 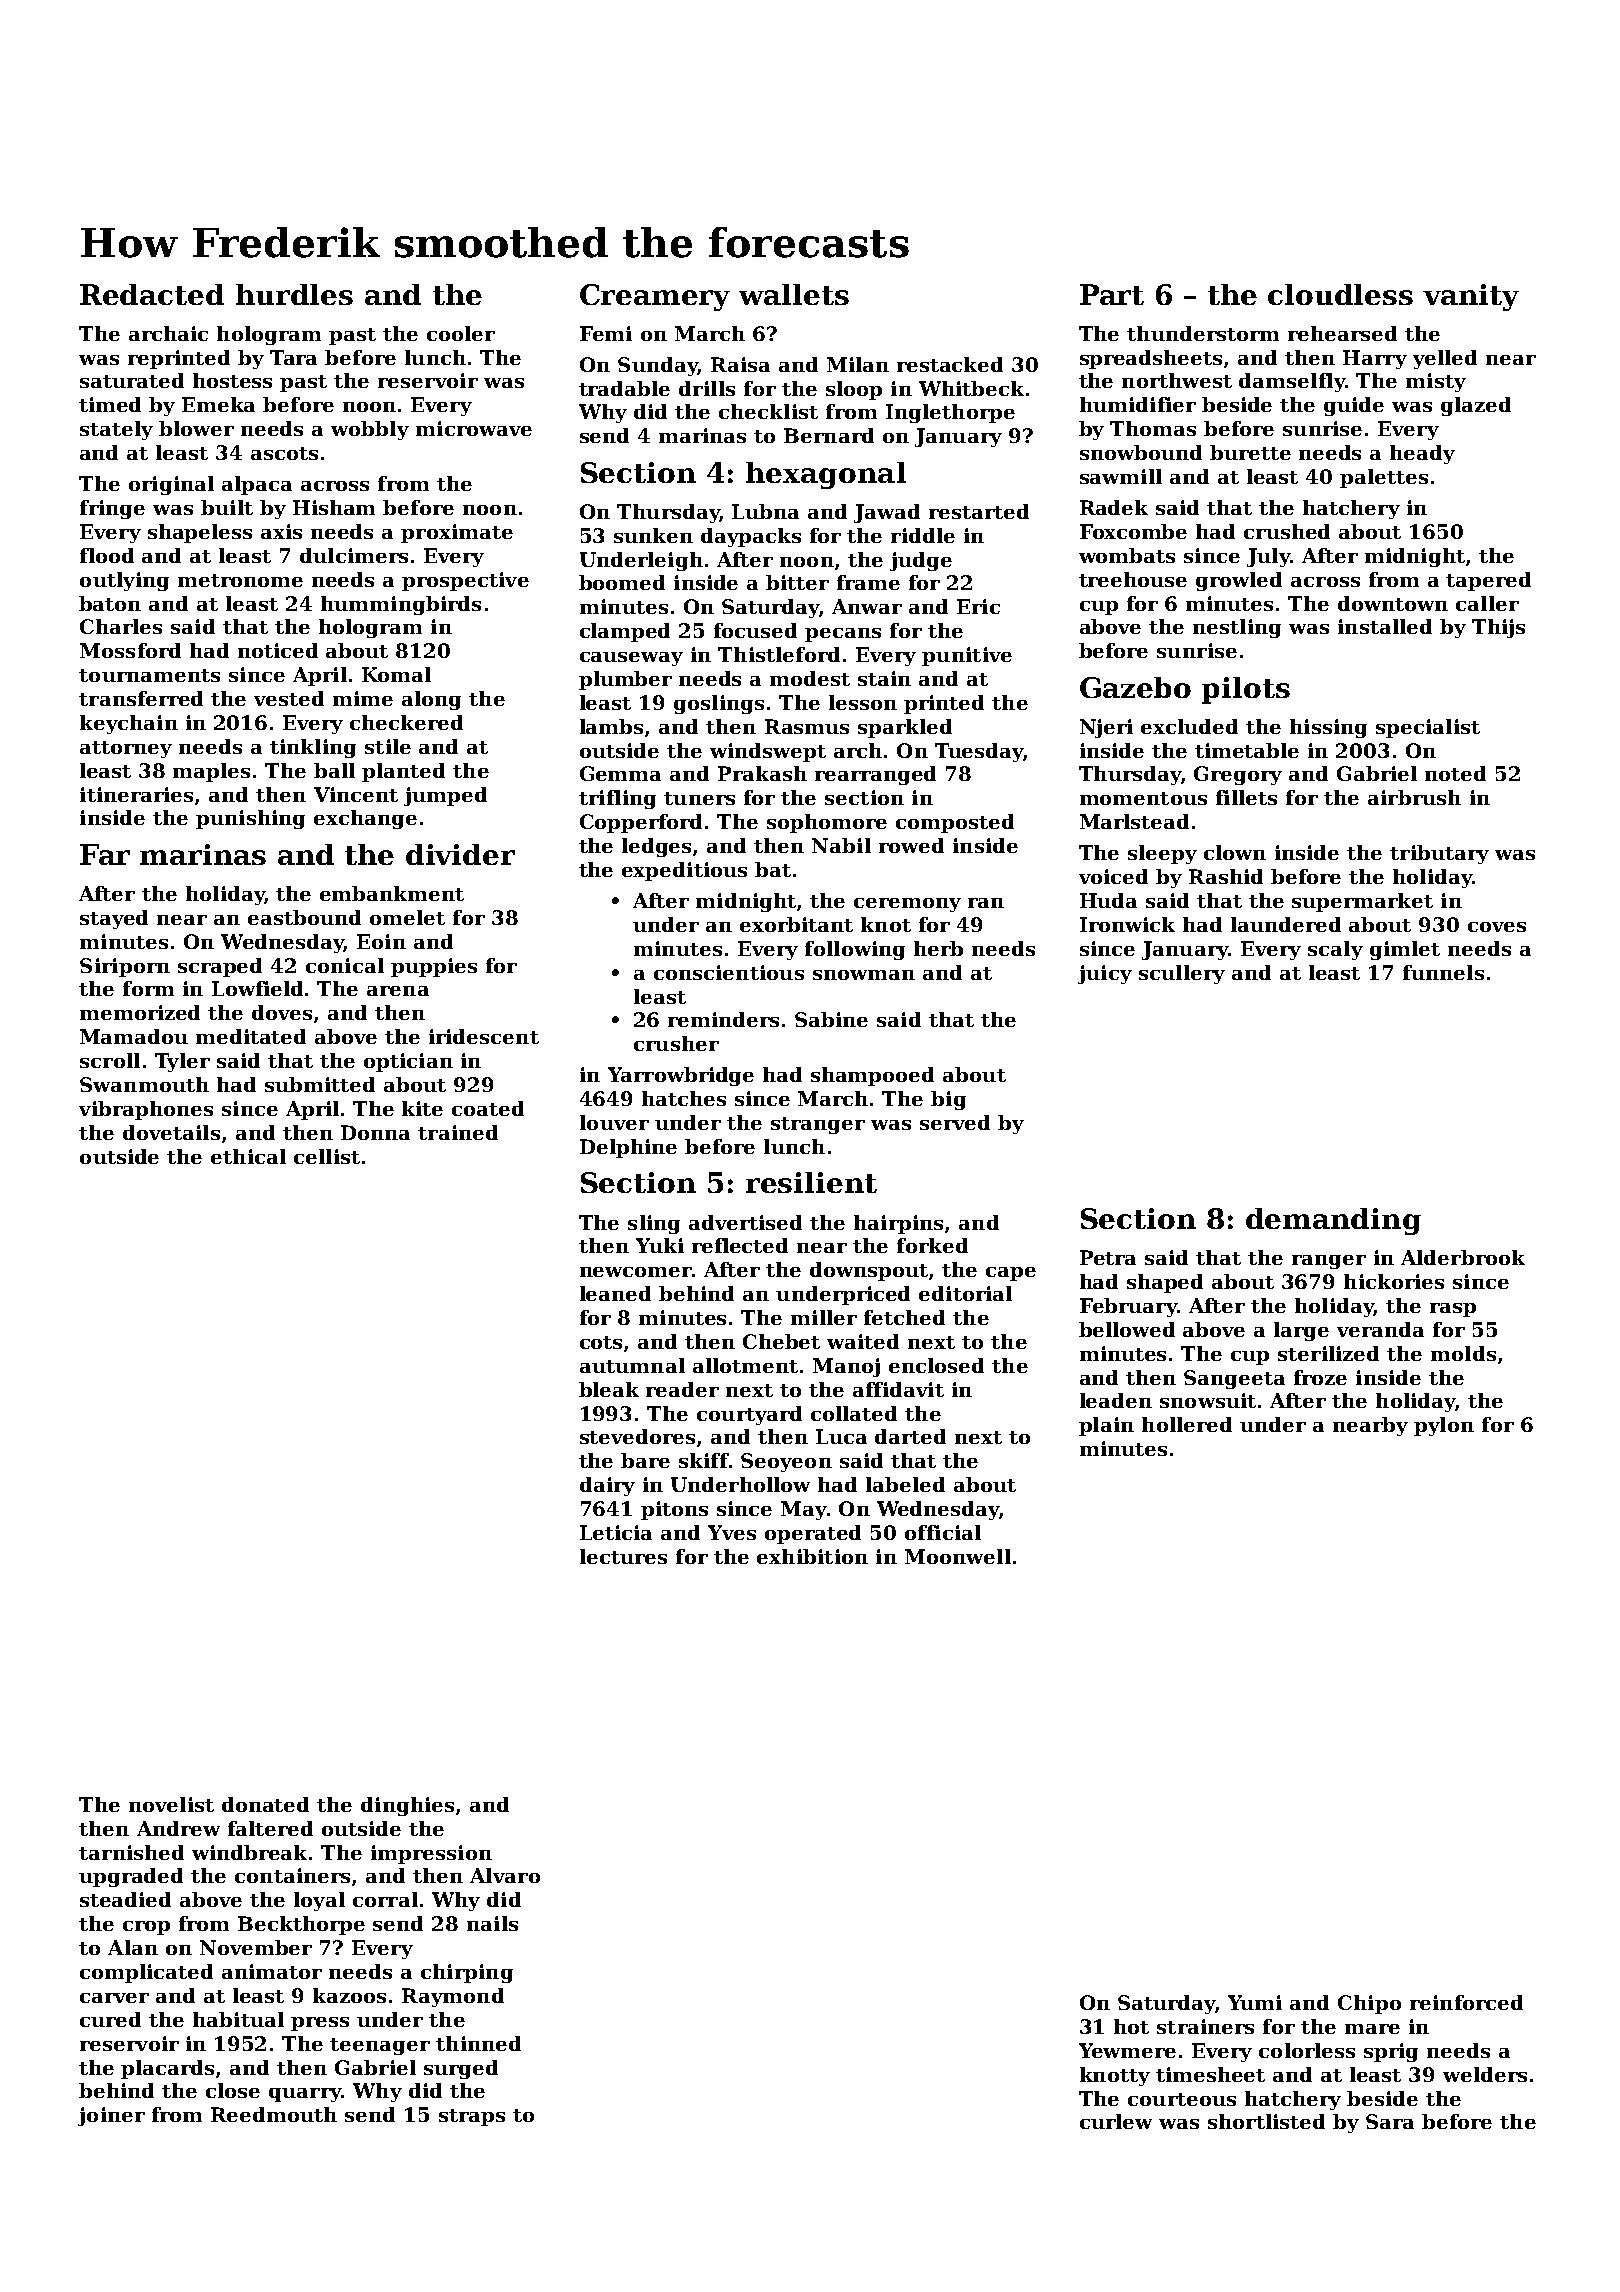 I want to click on lectures, so click(x=623, y=1556).
